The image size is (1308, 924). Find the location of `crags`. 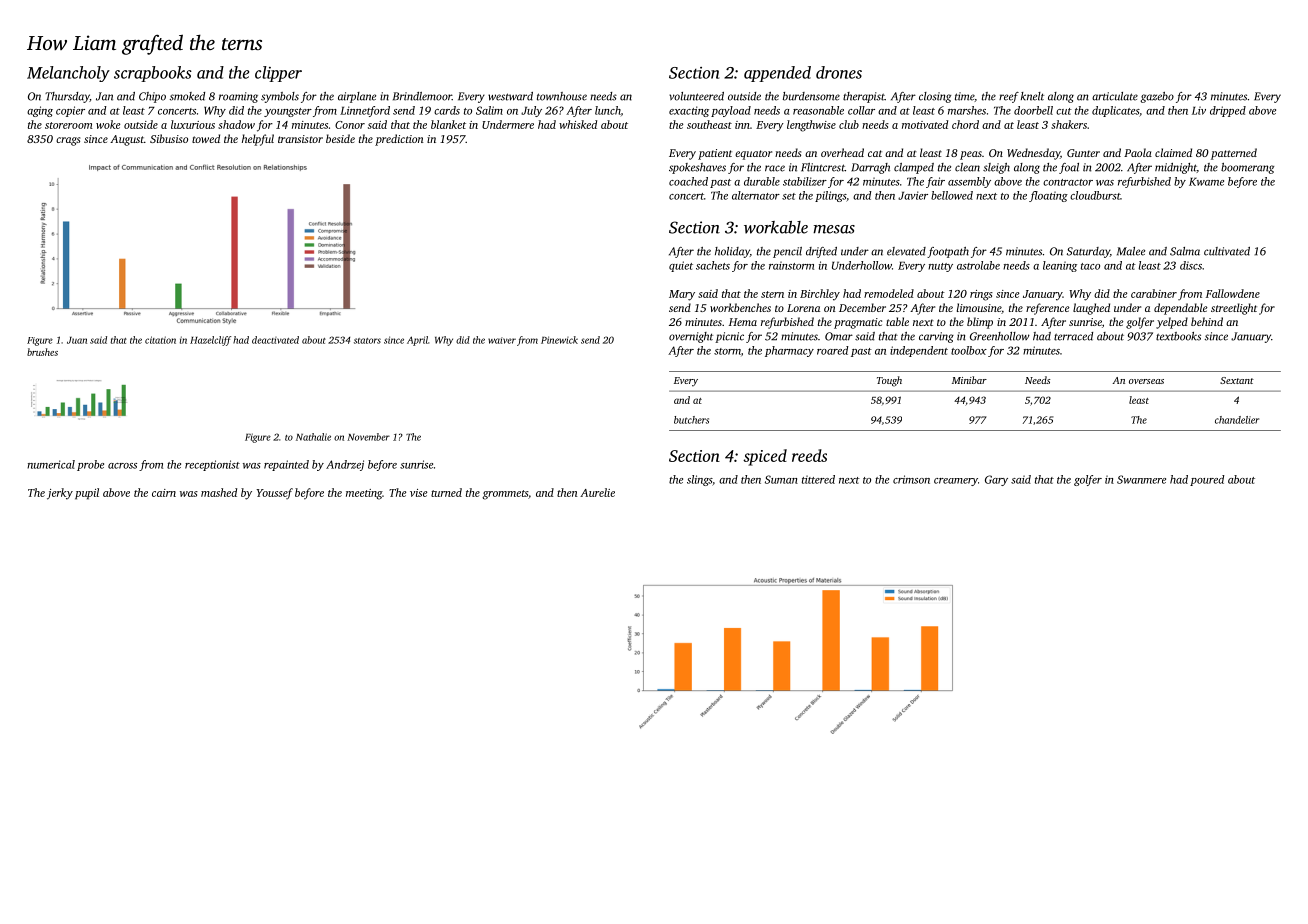

crags is located at coordinates (68, 141).
